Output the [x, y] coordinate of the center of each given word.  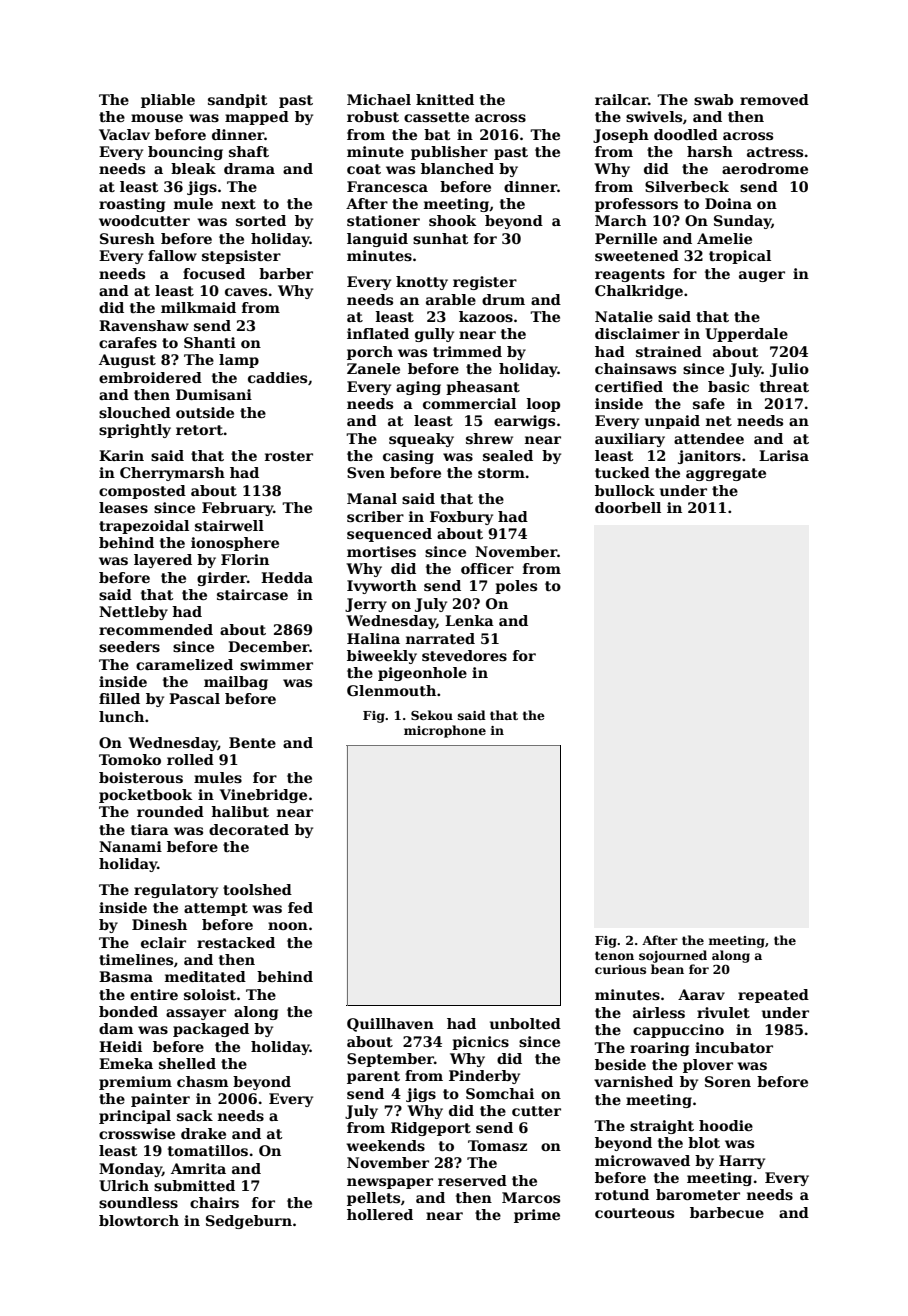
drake [203, 1133]
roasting [132, 205]
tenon [614, 955]
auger [762, 276]
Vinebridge [263, 796]
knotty [422, 283]
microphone [445, 731]
